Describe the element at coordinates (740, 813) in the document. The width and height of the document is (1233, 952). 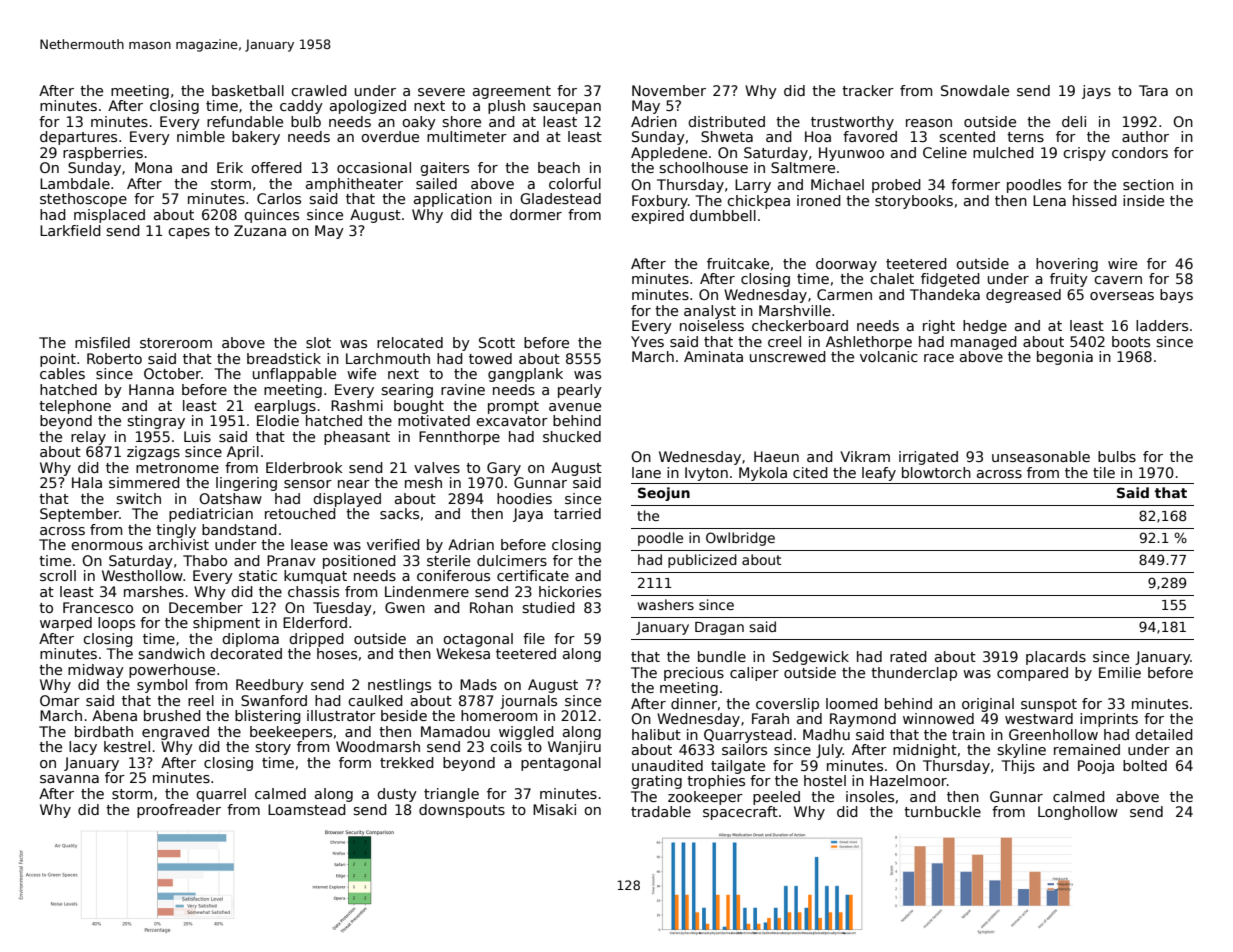
I see `spacecraft` at that location.
